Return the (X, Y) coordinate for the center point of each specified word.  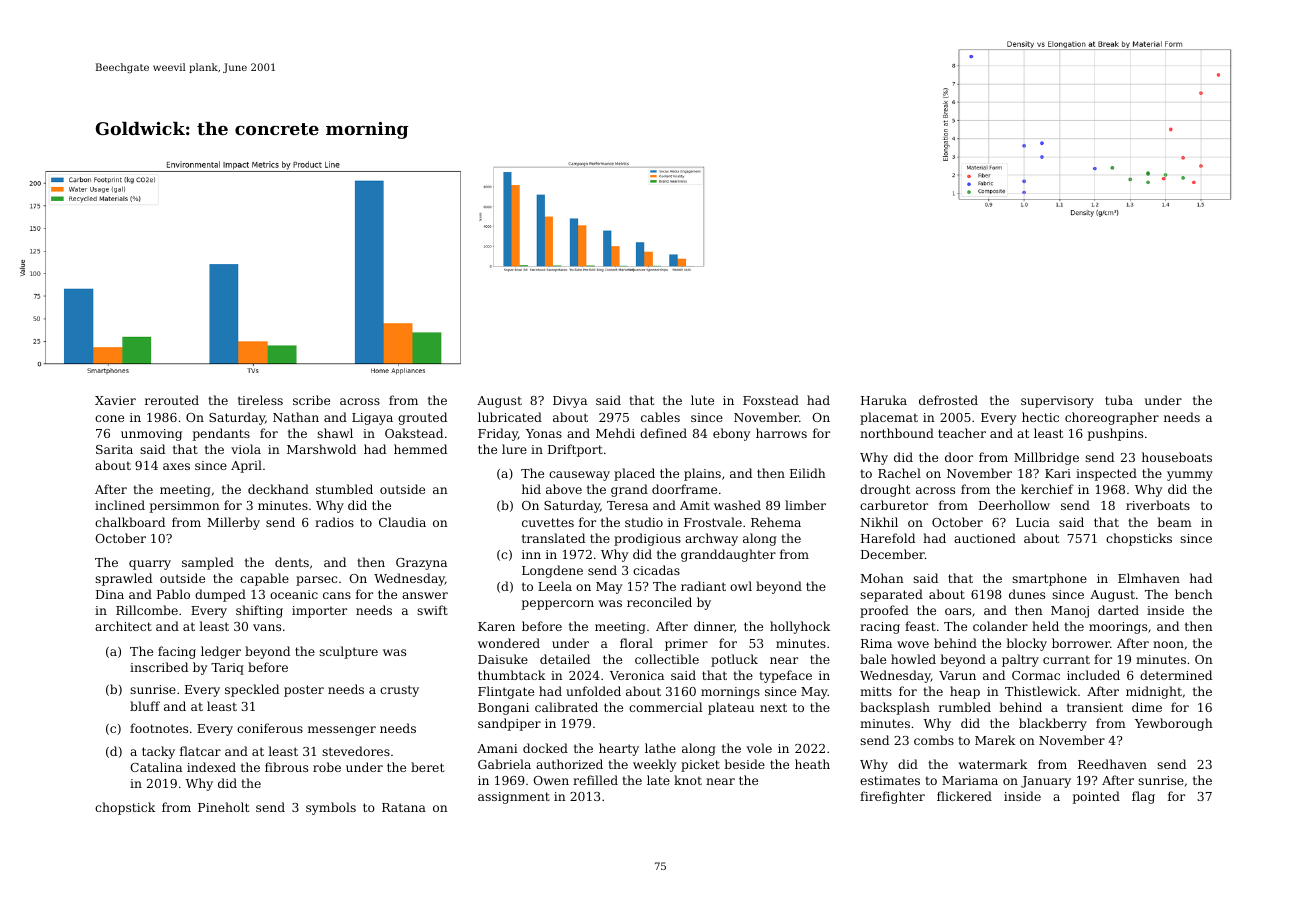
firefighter (892, 797)
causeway (579, 476)
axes (176, 466)
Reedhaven (1112, 764)
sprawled (123, 579)
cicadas (656, 570)
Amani (497, 748)
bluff (145, 706)
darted (1118, 610)
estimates (890, 780)
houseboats (1177, 457)
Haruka (884, 400)
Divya (570, 402)
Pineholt (223, 807)
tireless (260, 400)
